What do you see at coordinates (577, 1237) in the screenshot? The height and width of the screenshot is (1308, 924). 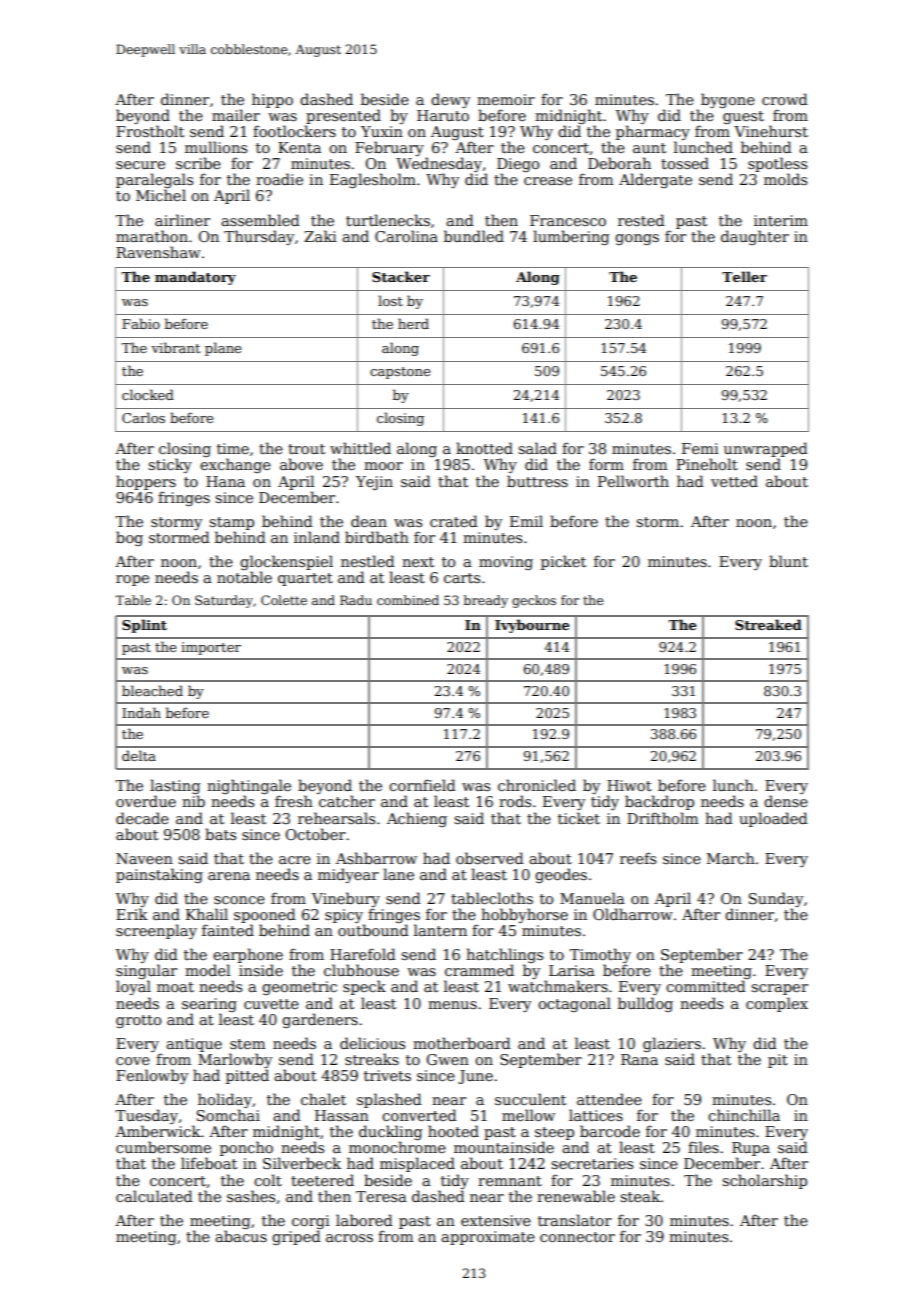 I see `connector` at bounding box center [577, 1237].
